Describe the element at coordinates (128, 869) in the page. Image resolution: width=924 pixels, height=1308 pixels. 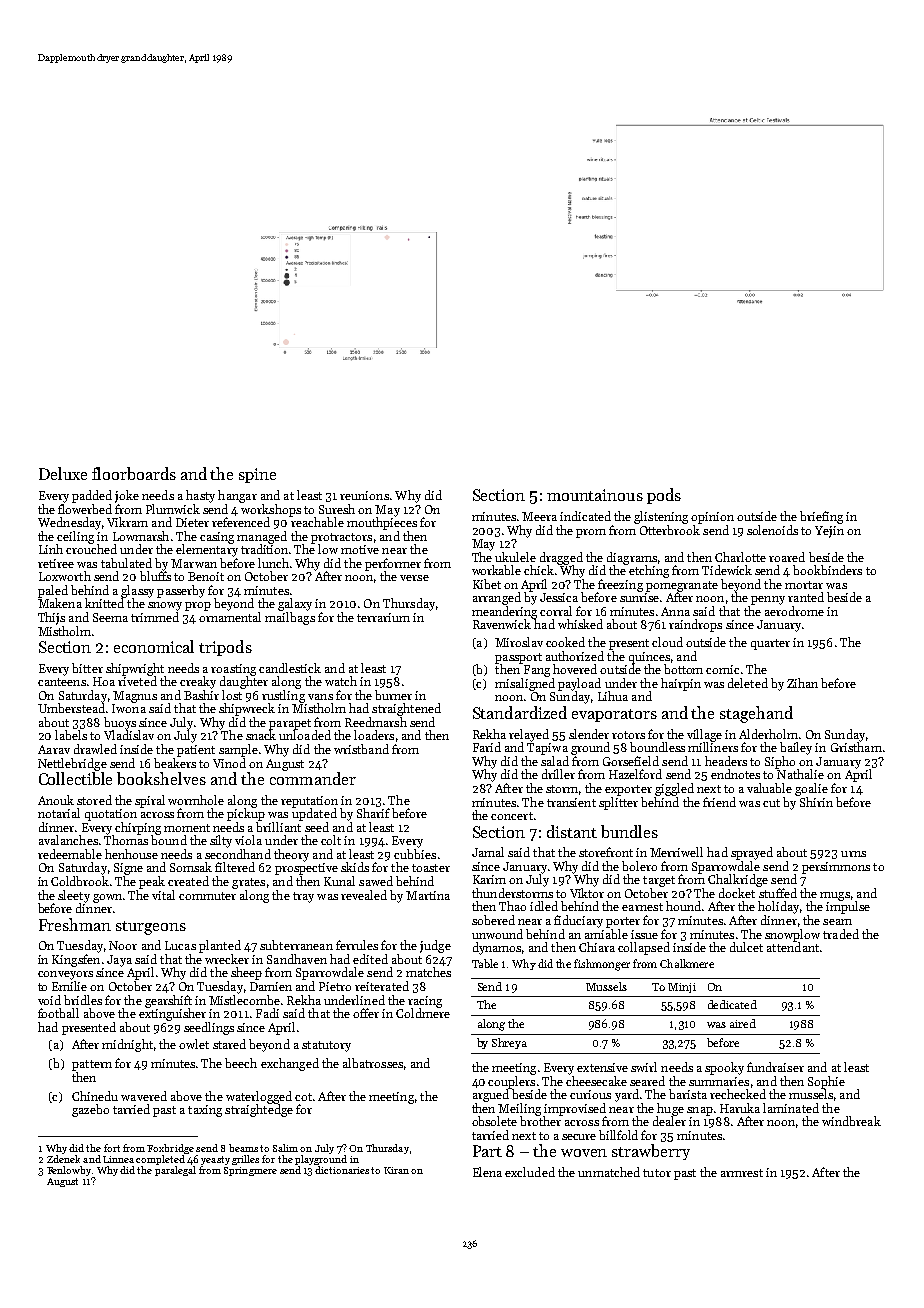
I see `Signe` at that location.
